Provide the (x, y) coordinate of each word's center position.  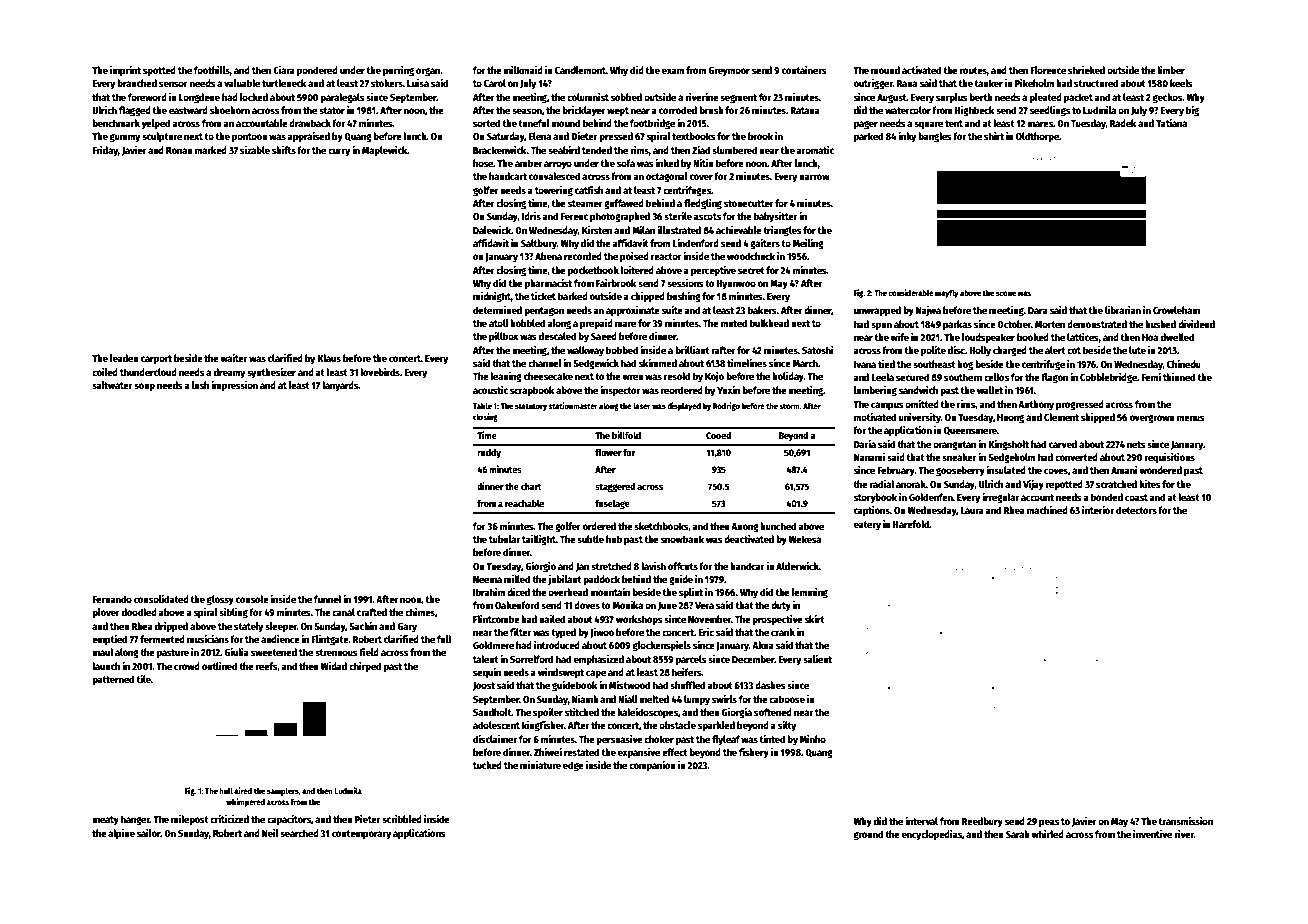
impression (234, 386)
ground (868, 835)
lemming (810, 593)
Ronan (179, 150)
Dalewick (492, 230)
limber (1171, 70)
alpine (121, 834)
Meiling (808, 244)
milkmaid (523, 70)
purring (398, 71)
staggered (615, 487)
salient (817, 659)
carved (1063, 444)
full (444, 639)
